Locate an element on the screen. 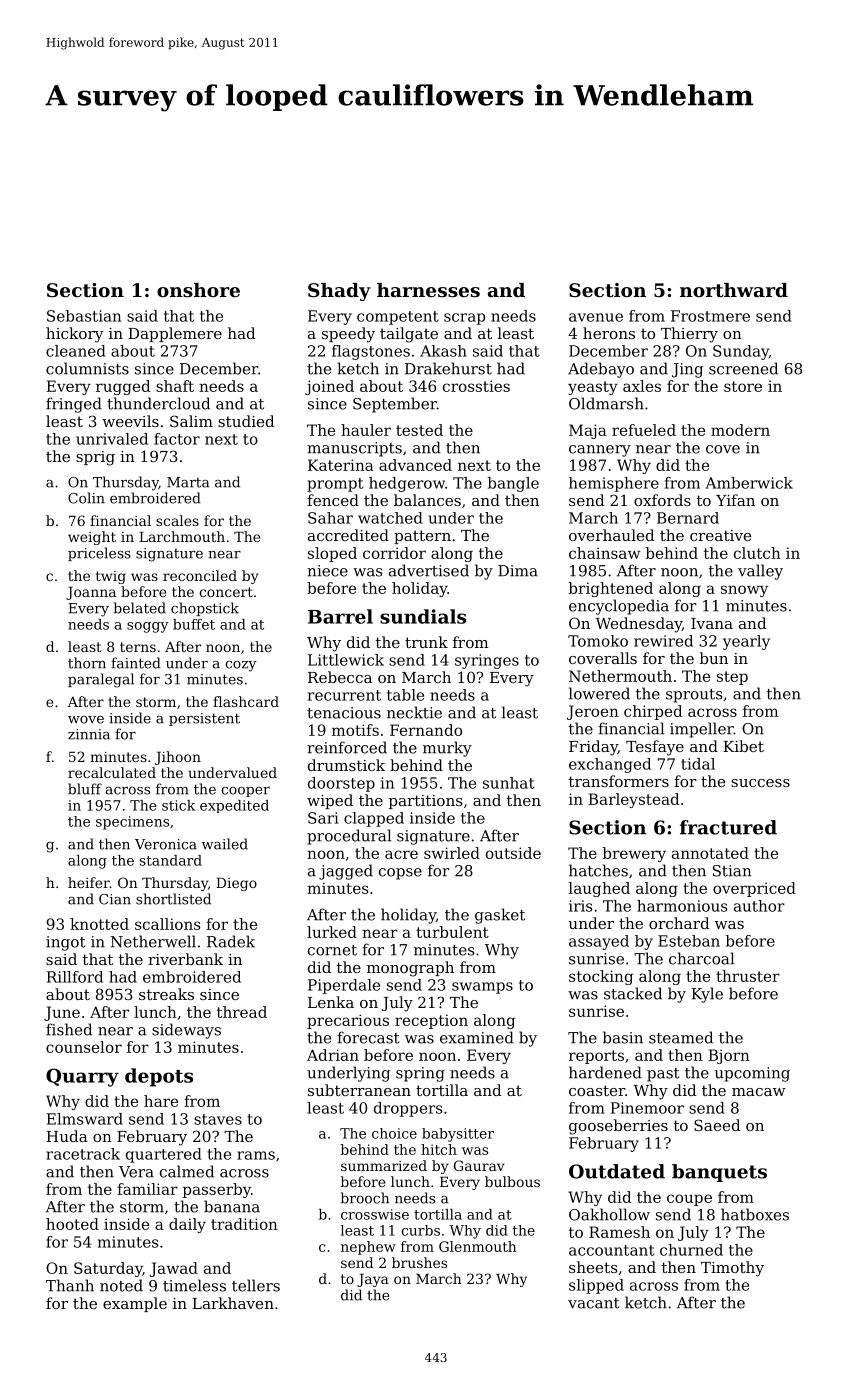 This screenshot has width=849, height=1400. banquets is located at coordinates (719, 1173).
